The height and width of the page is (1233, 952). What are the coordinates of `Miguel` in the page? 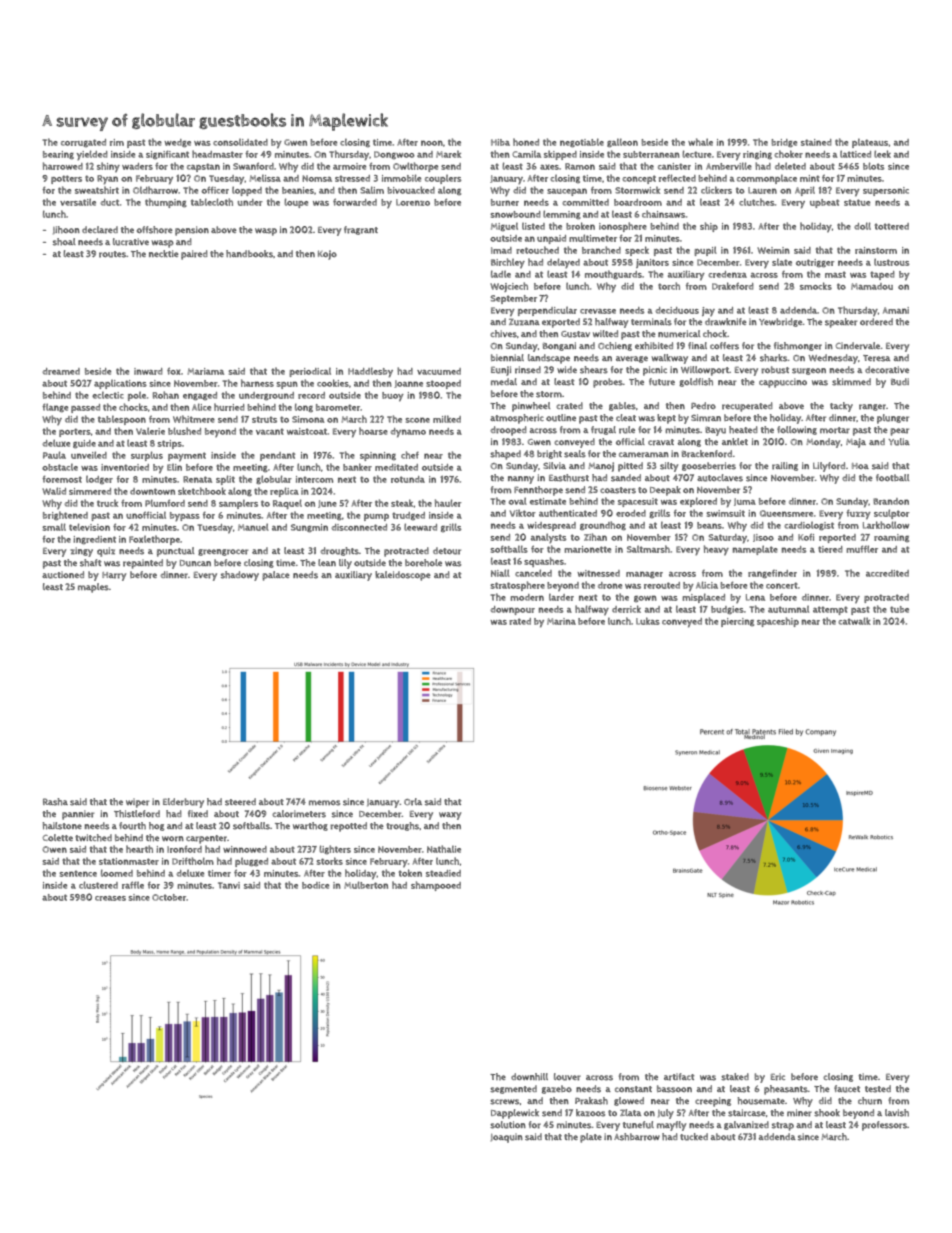 It's located at (504, 227).
